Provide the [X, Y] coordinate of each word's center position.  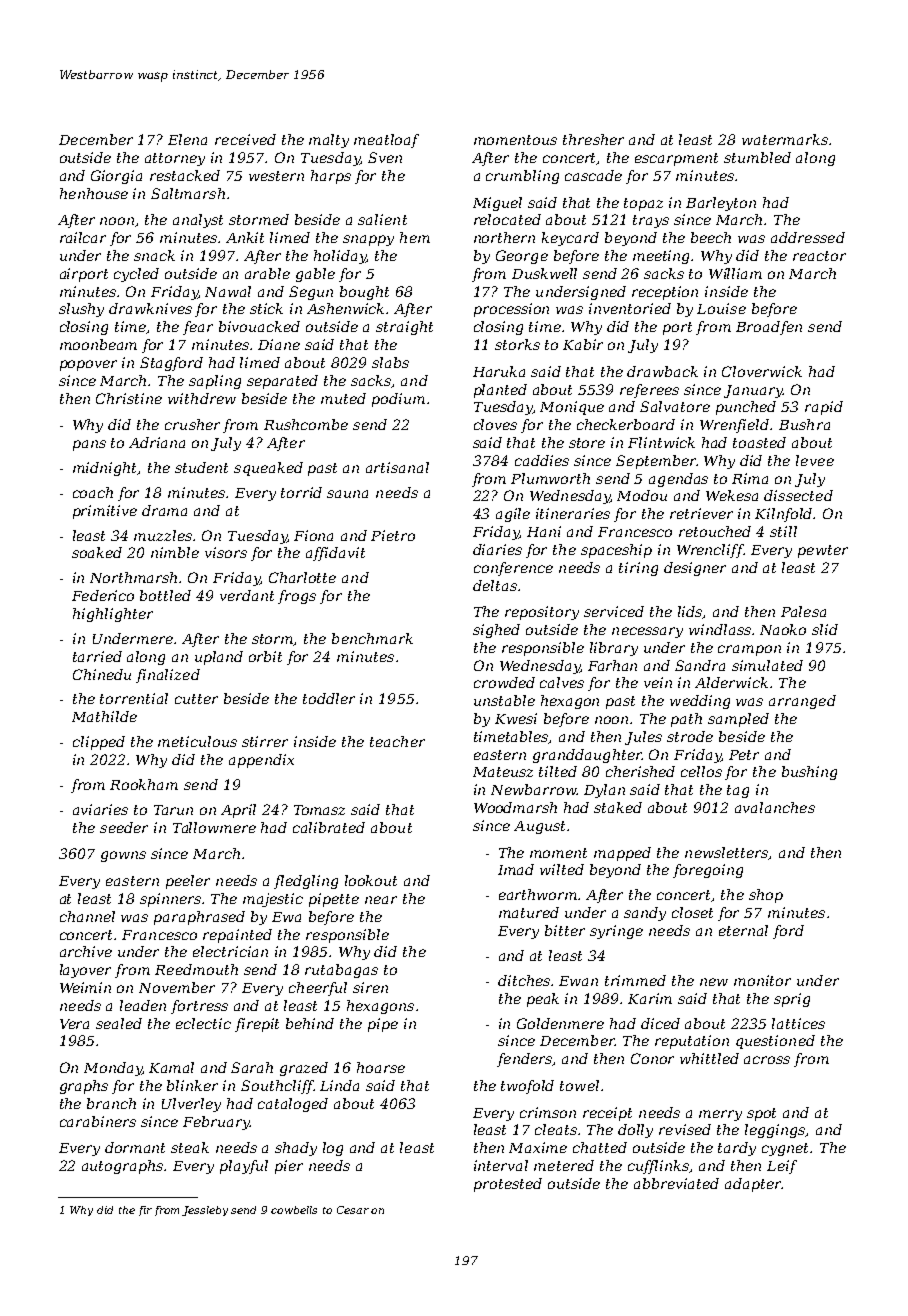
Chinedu [102, 674]
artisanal [397, 467]
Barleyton [721, 204]
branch [111, 1103]
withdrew [202, 398]
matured [529, 912]
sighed [496, 631]
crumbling [522, 177]
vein [658, 682]
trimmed [635, 980]
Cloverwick [762, 371]
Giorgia [116, 177]
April [238, 811]
